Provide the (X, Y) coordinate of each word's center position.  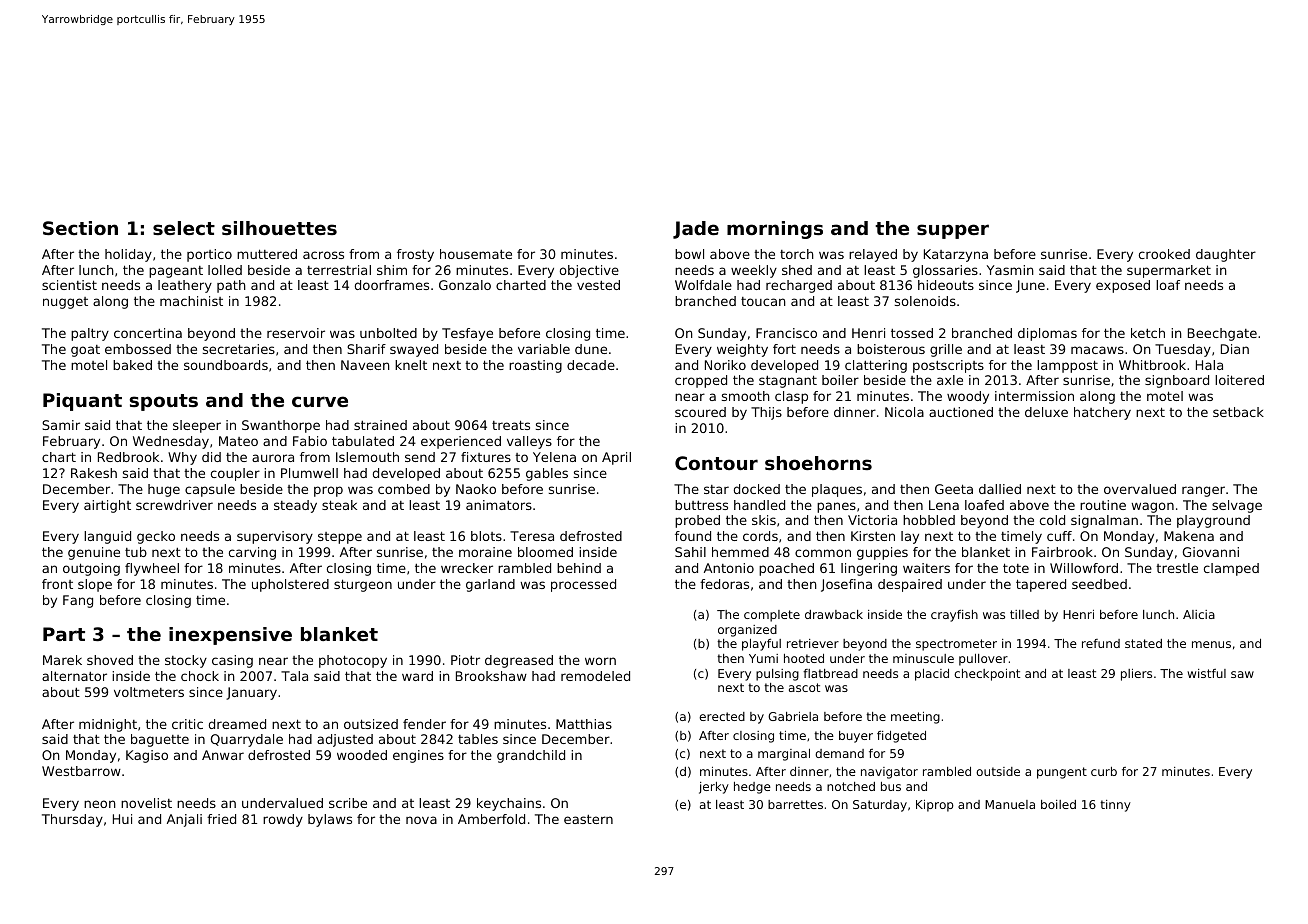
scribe (348, 803)
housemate (476, 254)
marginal (784, 755)
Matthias (584, 724)
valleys (529, 442)
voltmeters (149, 692)
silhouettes (279, 228)
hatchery (1102, 413)
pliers (1136, 675)
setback (1238, 412)
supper (953, 231)
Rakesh (94, 473)
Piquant (82, 402)
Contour (716, 463)
